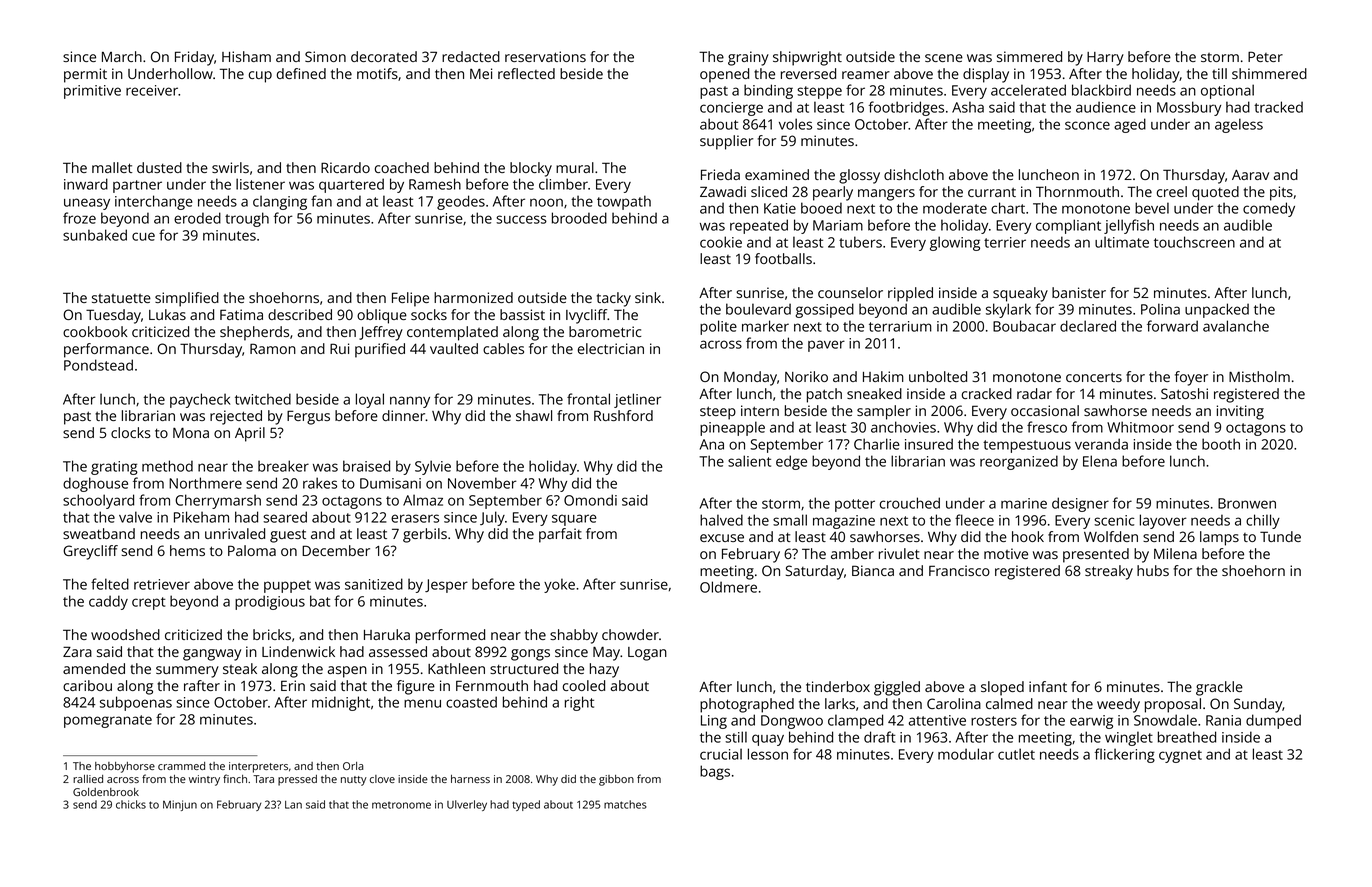  What do you see at coordinates (1009, 703) in the page?
I see `calmed` at bounding box center [1009, 703].
